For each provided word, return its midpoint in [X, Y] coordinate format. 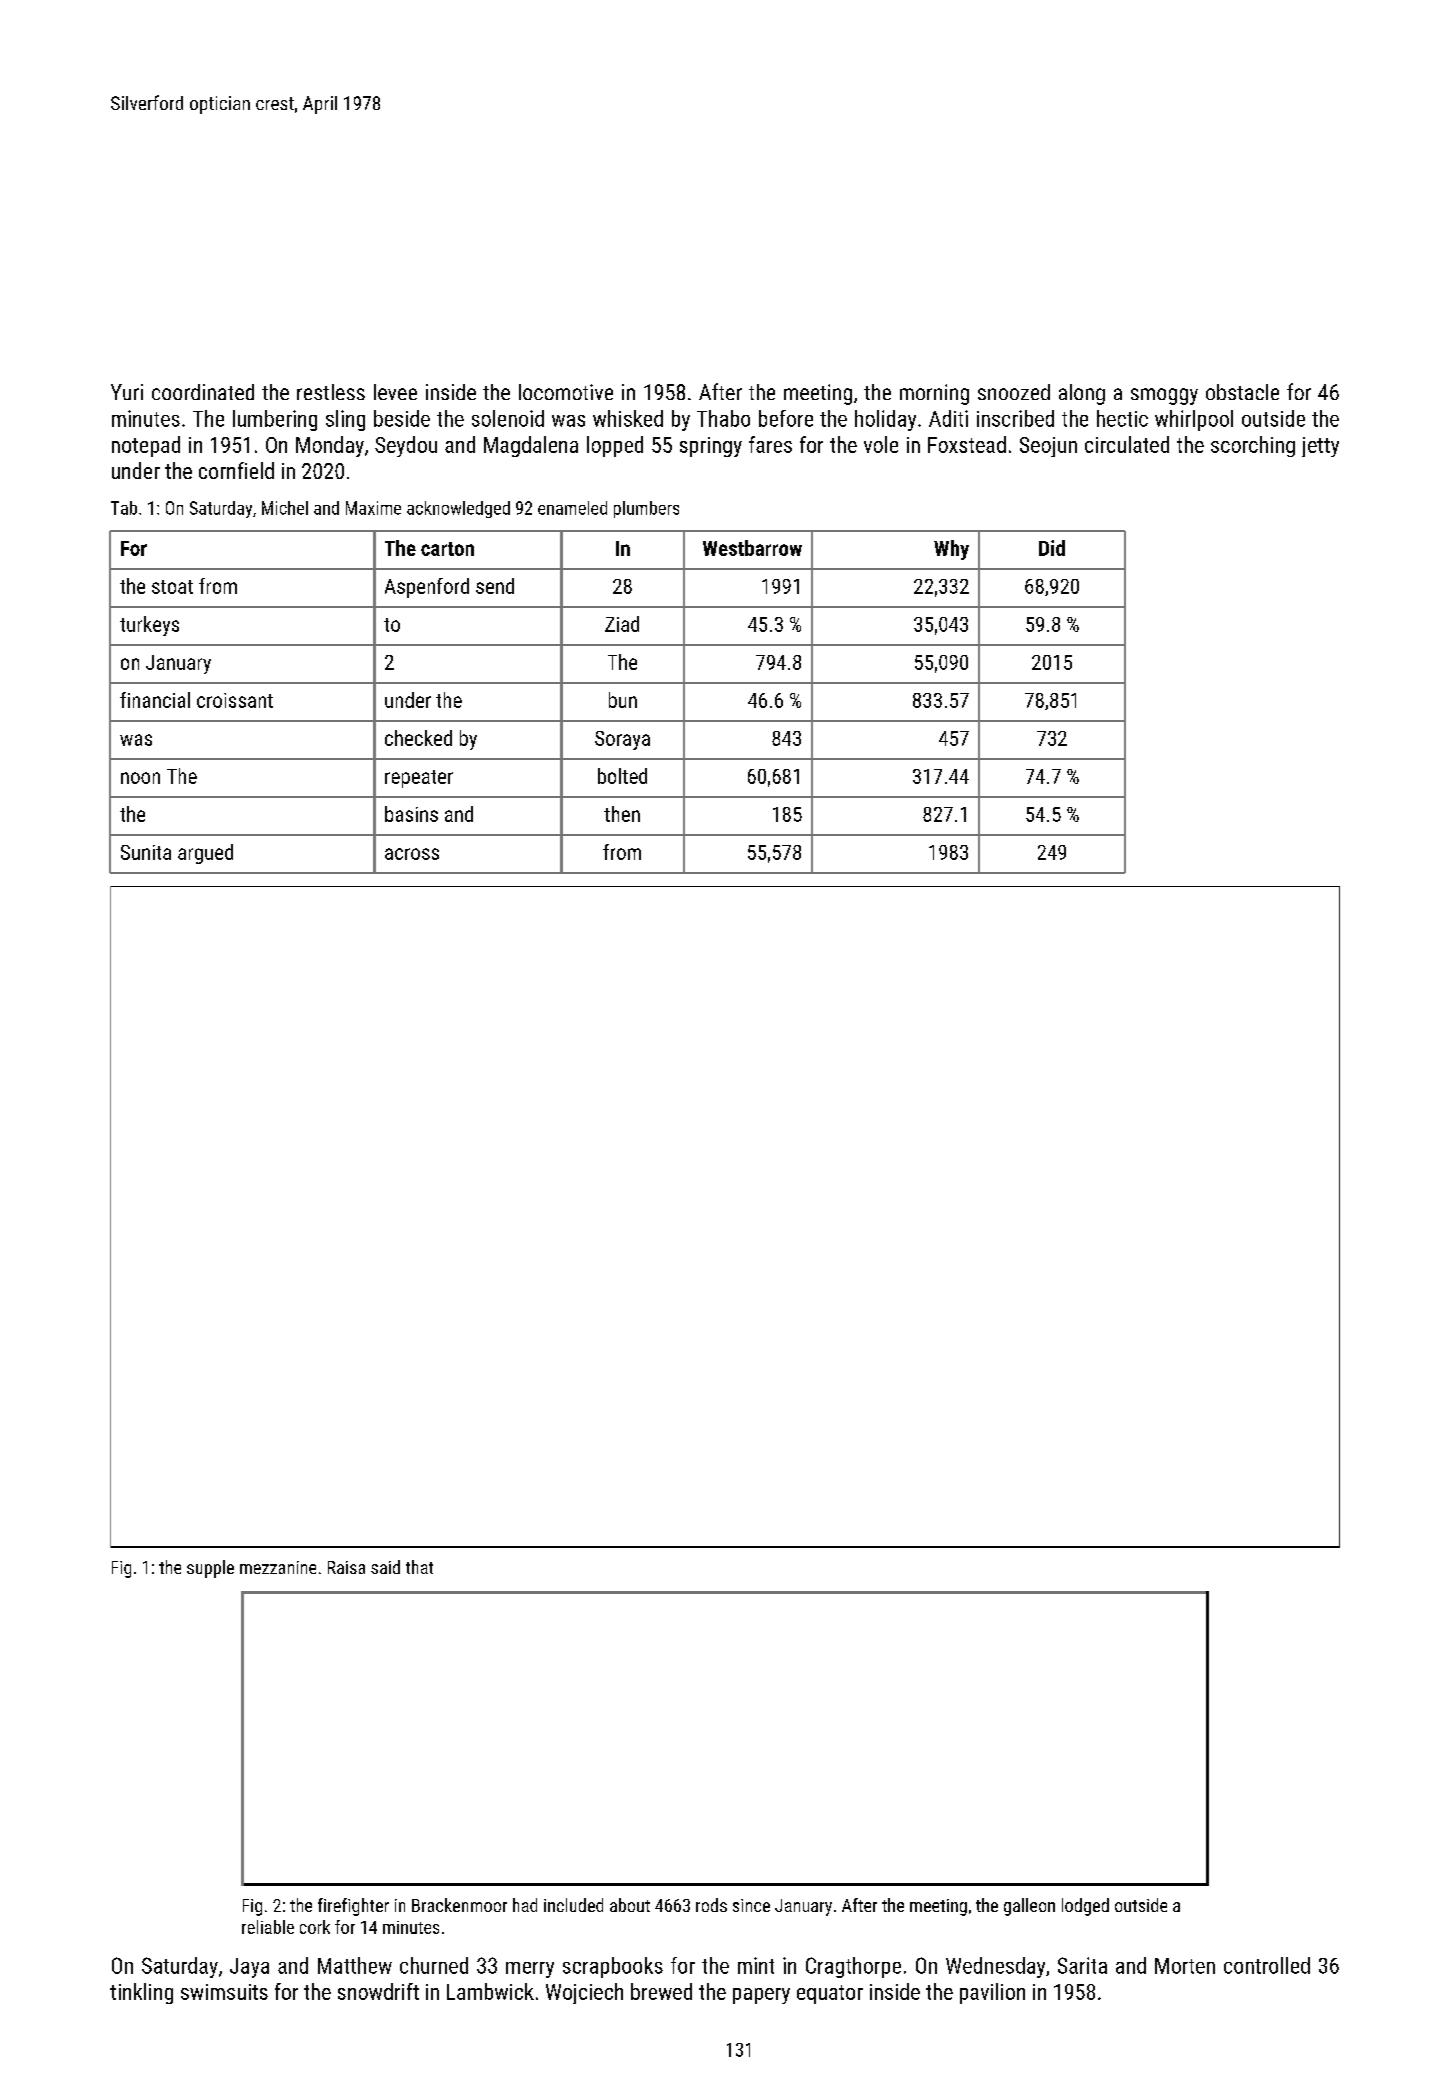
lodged [1085, 1907]
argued [205, 854]
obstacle [1242, 392]
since [751, 1905]
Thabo [723, 418]
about [630, 1905]
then [622, 814]
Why [951, 550]
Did [1052, 548]
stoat [172, 587]
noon [140, 778]
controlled [1267, 1965]
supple [210, 1569]
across [412, 854]
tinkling [141, 1993]
